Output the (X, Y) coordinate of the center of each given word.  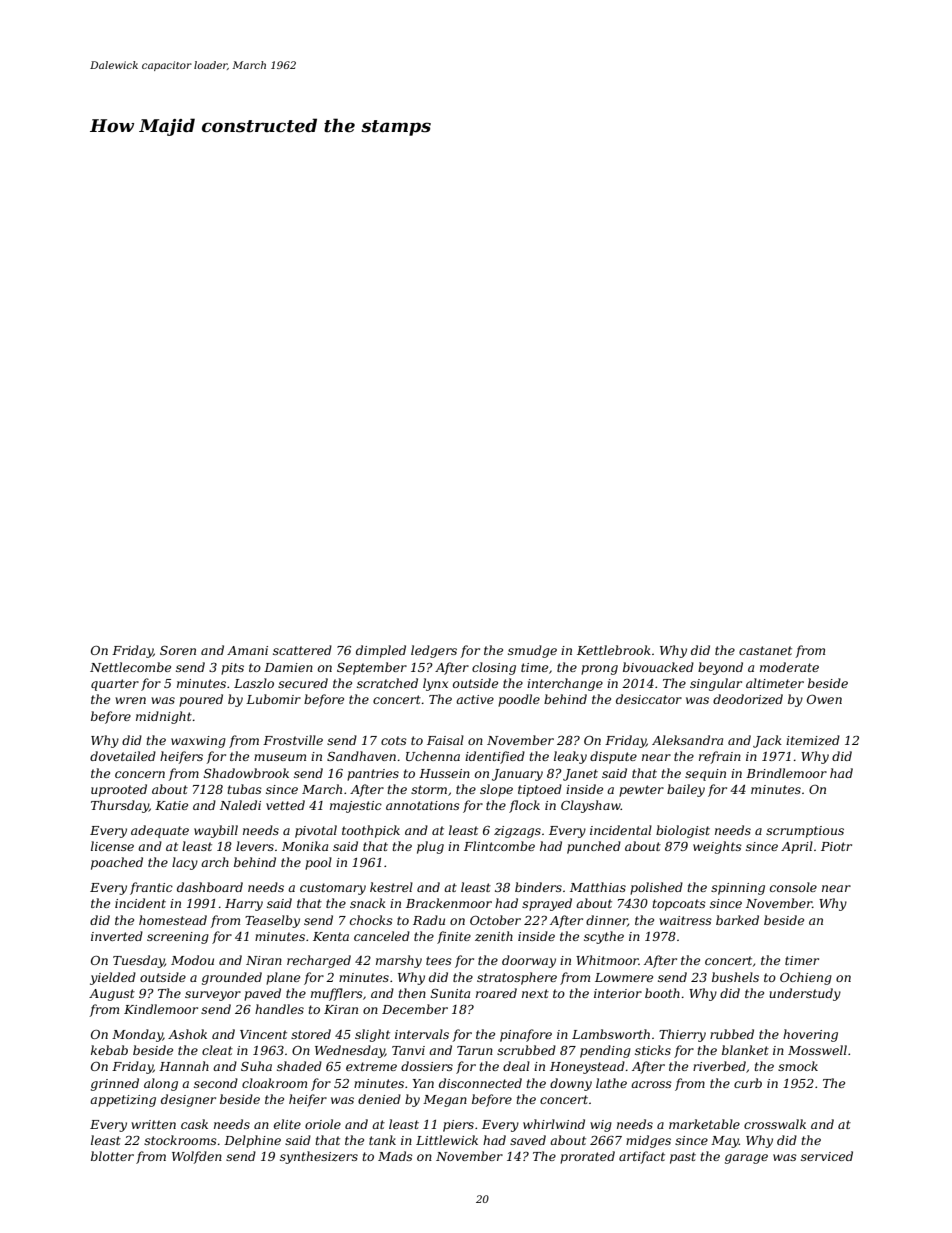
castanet (765, 650)
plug (430, 847)
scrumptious (805, 832)
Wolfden (197, 1157)
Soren (178, 650)
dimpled (381, 651)
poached (117, 863)
